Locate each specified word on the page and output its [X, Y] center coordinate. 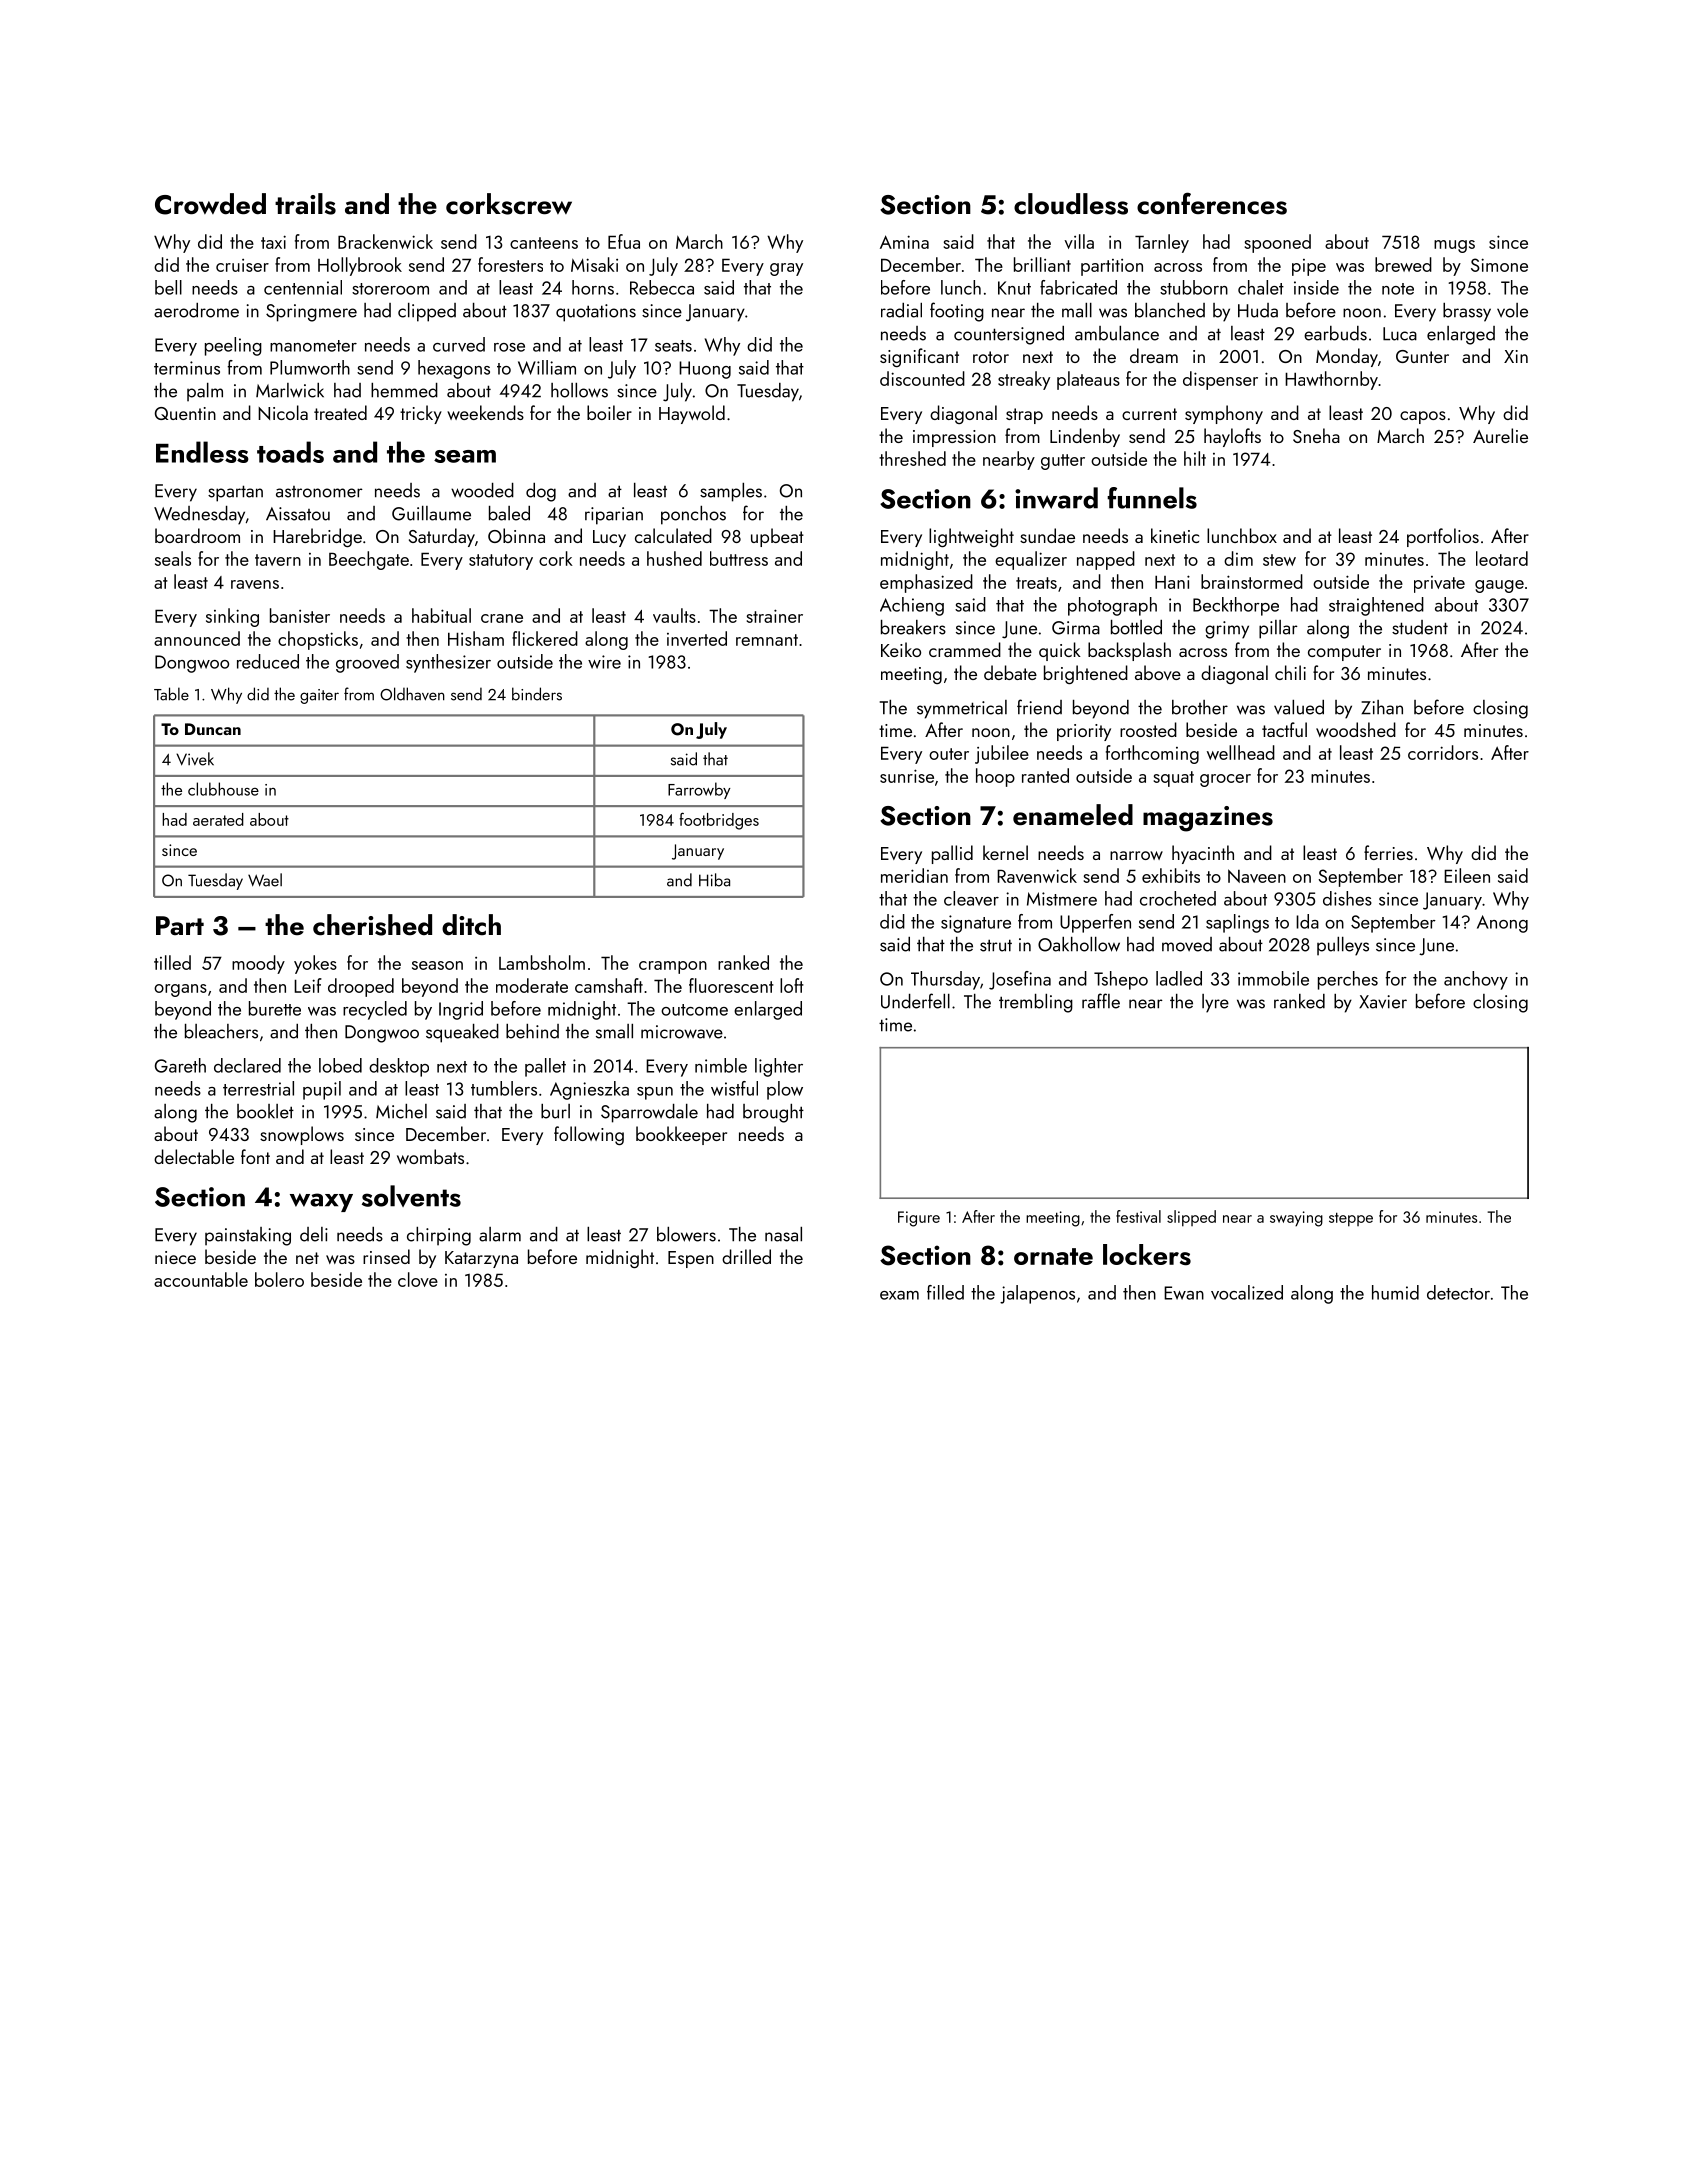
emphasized [926, 583]
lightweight [971, 537]
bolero [279, 1279]
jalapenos [1037, 1294]
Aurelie [1500, 435]
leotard [1502, 558]
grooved [367, 663]
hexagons [454, 369]
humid [1395, 1292]
